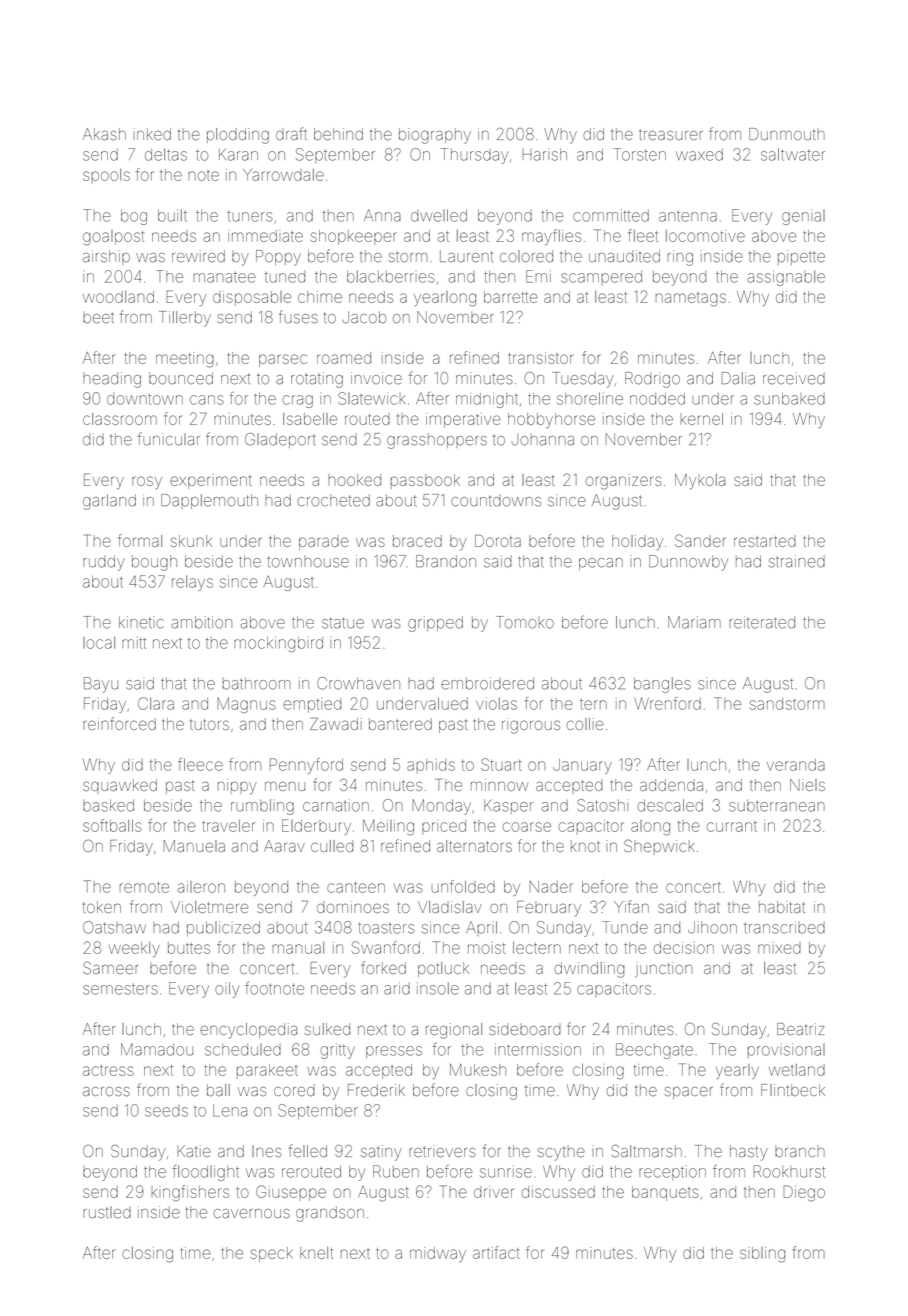 The image size is (908, 1316). I want to click on Dunnowby, so click(688, 563).
